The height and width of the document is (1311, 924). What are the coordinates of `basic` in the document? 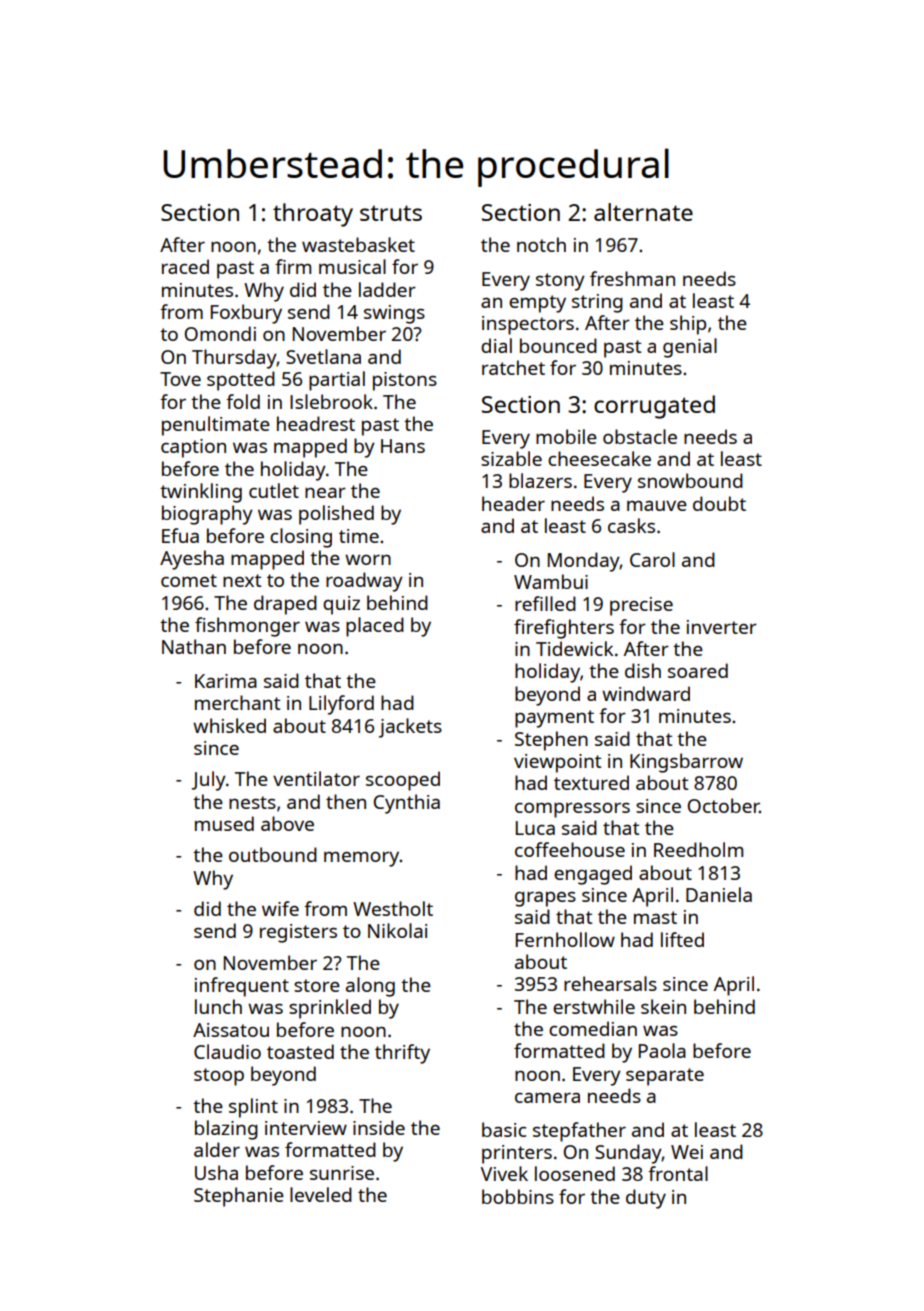 It's located at (504, 1129).
